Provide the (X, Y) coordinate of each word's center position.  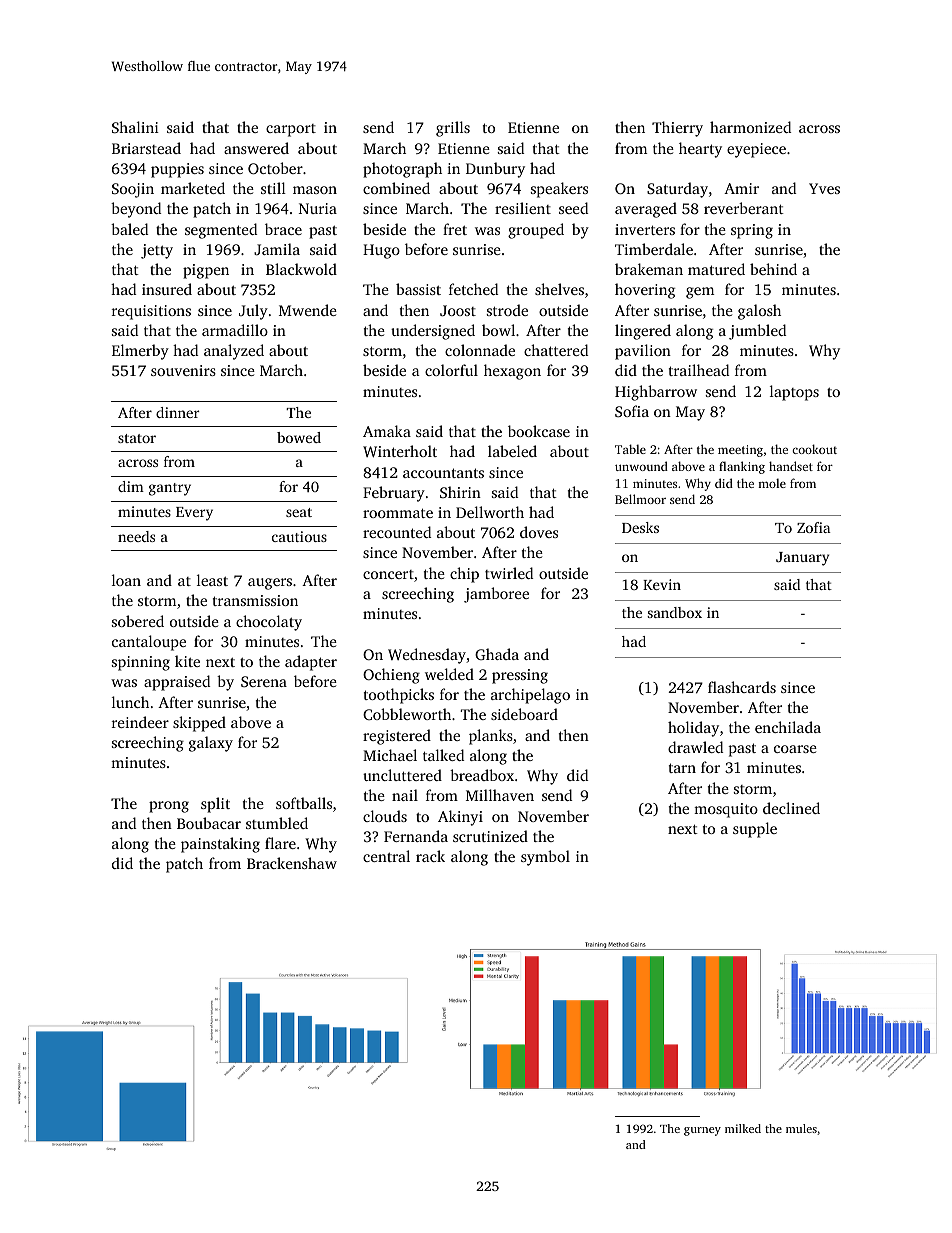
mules (801, 1128)
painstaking (220, 845)
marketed (193, 188)
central (386, 856)
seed (573, 208)
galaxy (211, 744)
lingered (643, 332)
